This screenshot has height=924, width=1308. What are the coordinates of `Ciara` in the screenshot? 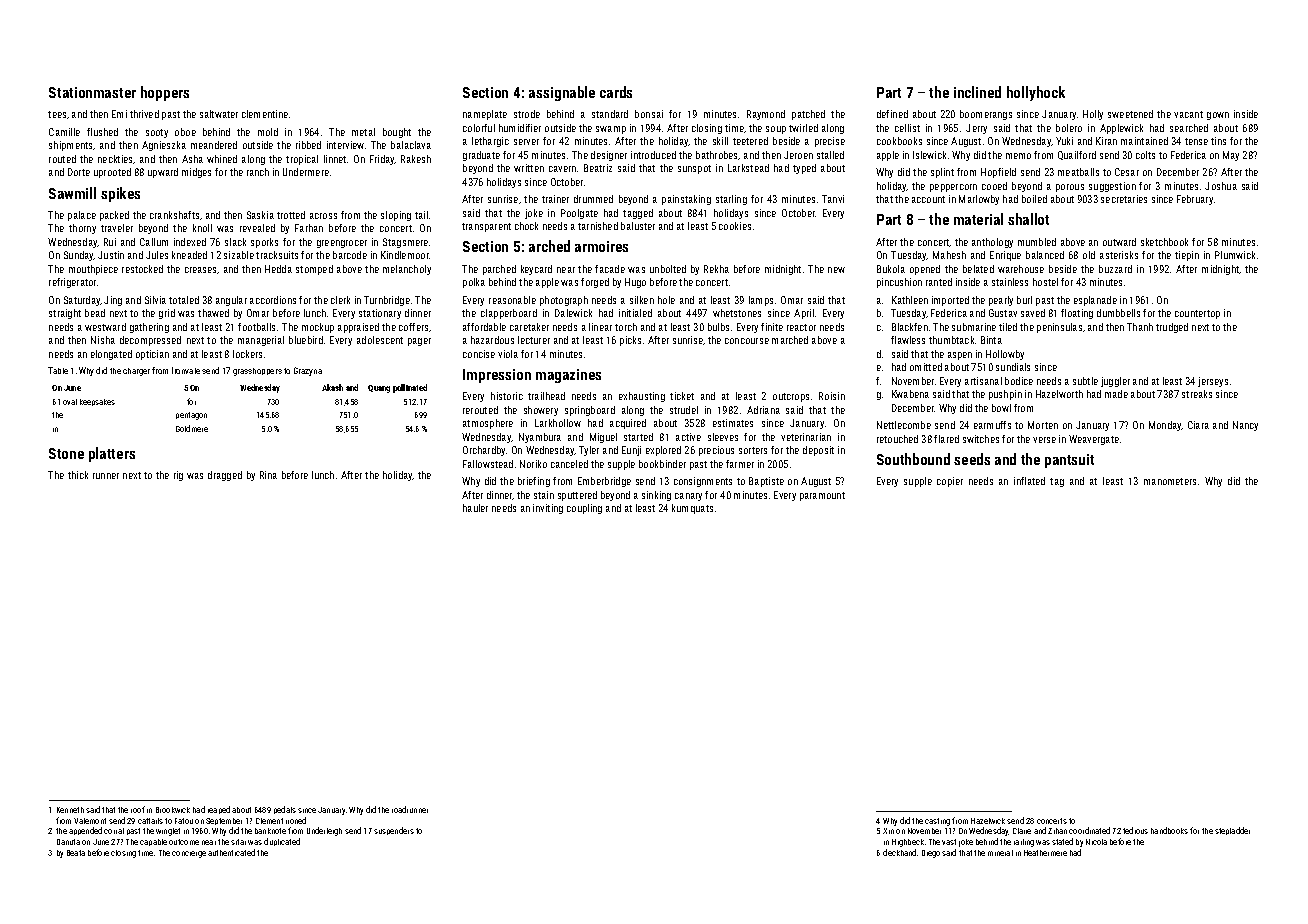 It's located at (1198, 425).
